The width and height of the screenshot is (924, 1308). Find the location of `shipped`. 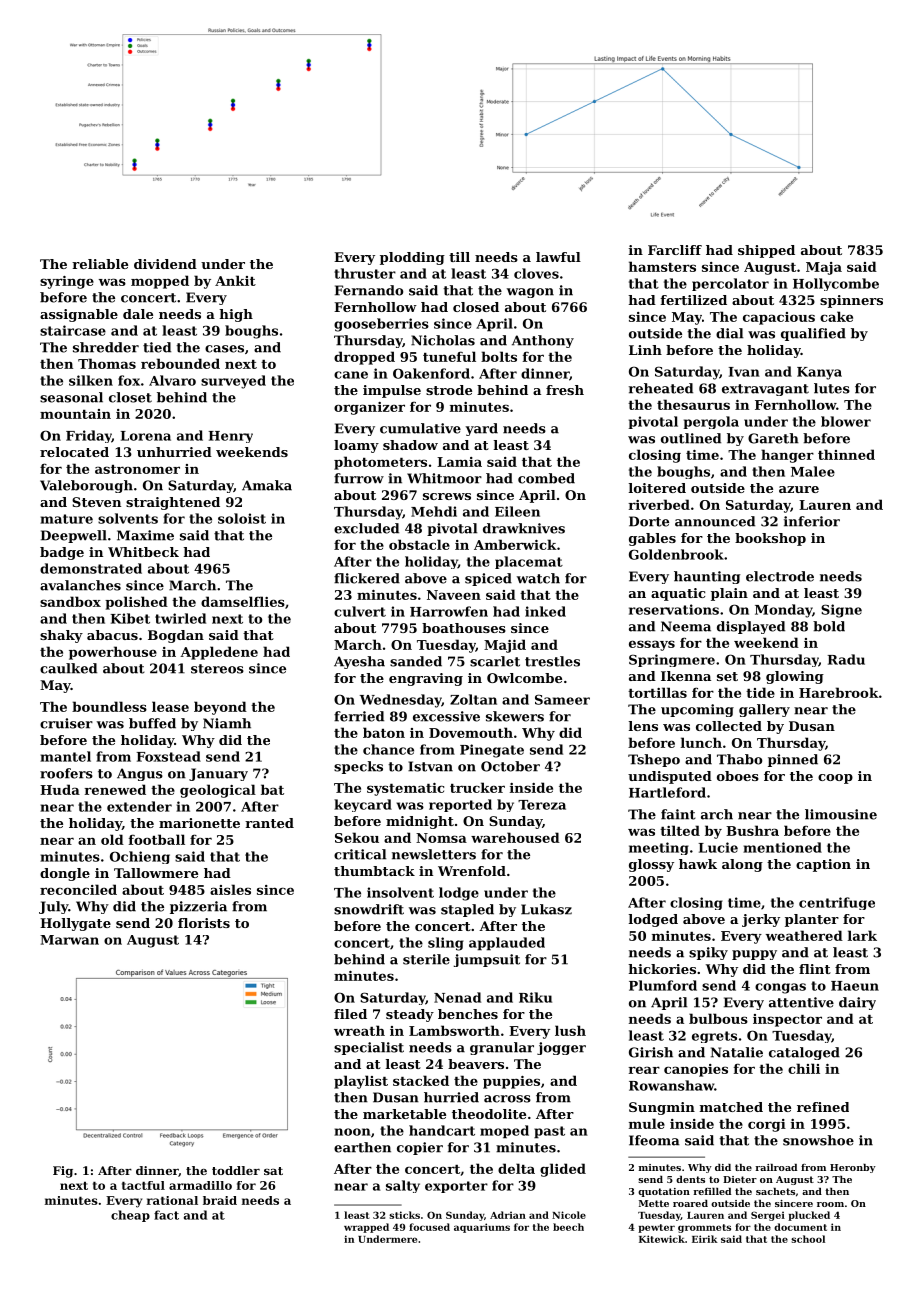

shipped is located at coordinates (766, 251).
